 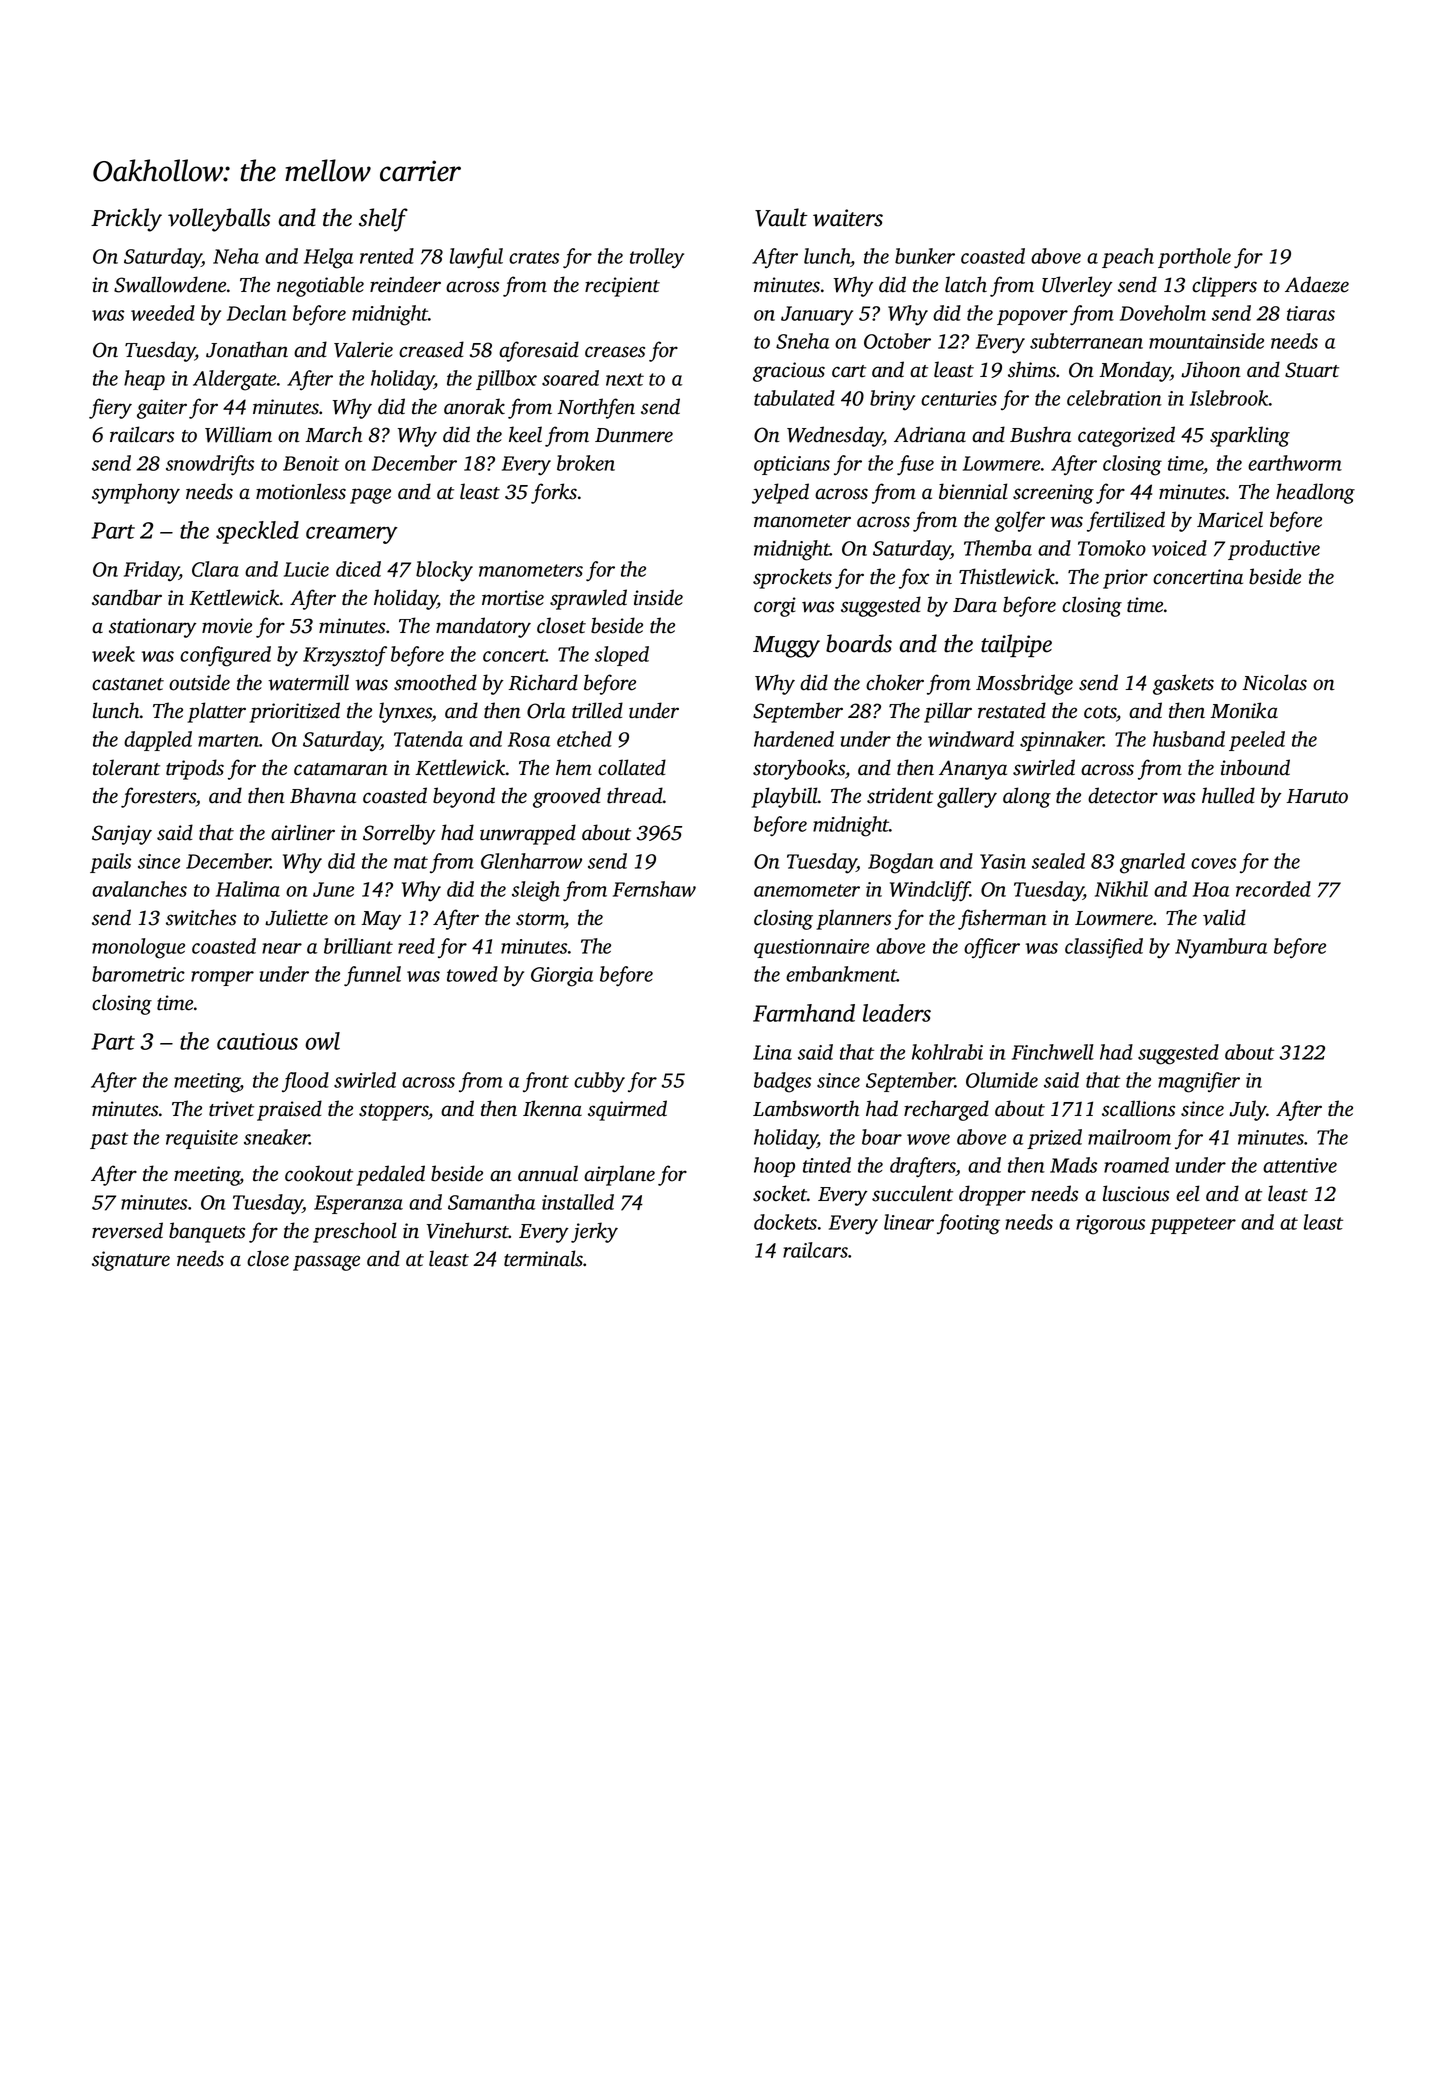 I want to click on Aldergate, so click(x=234, y=380).
